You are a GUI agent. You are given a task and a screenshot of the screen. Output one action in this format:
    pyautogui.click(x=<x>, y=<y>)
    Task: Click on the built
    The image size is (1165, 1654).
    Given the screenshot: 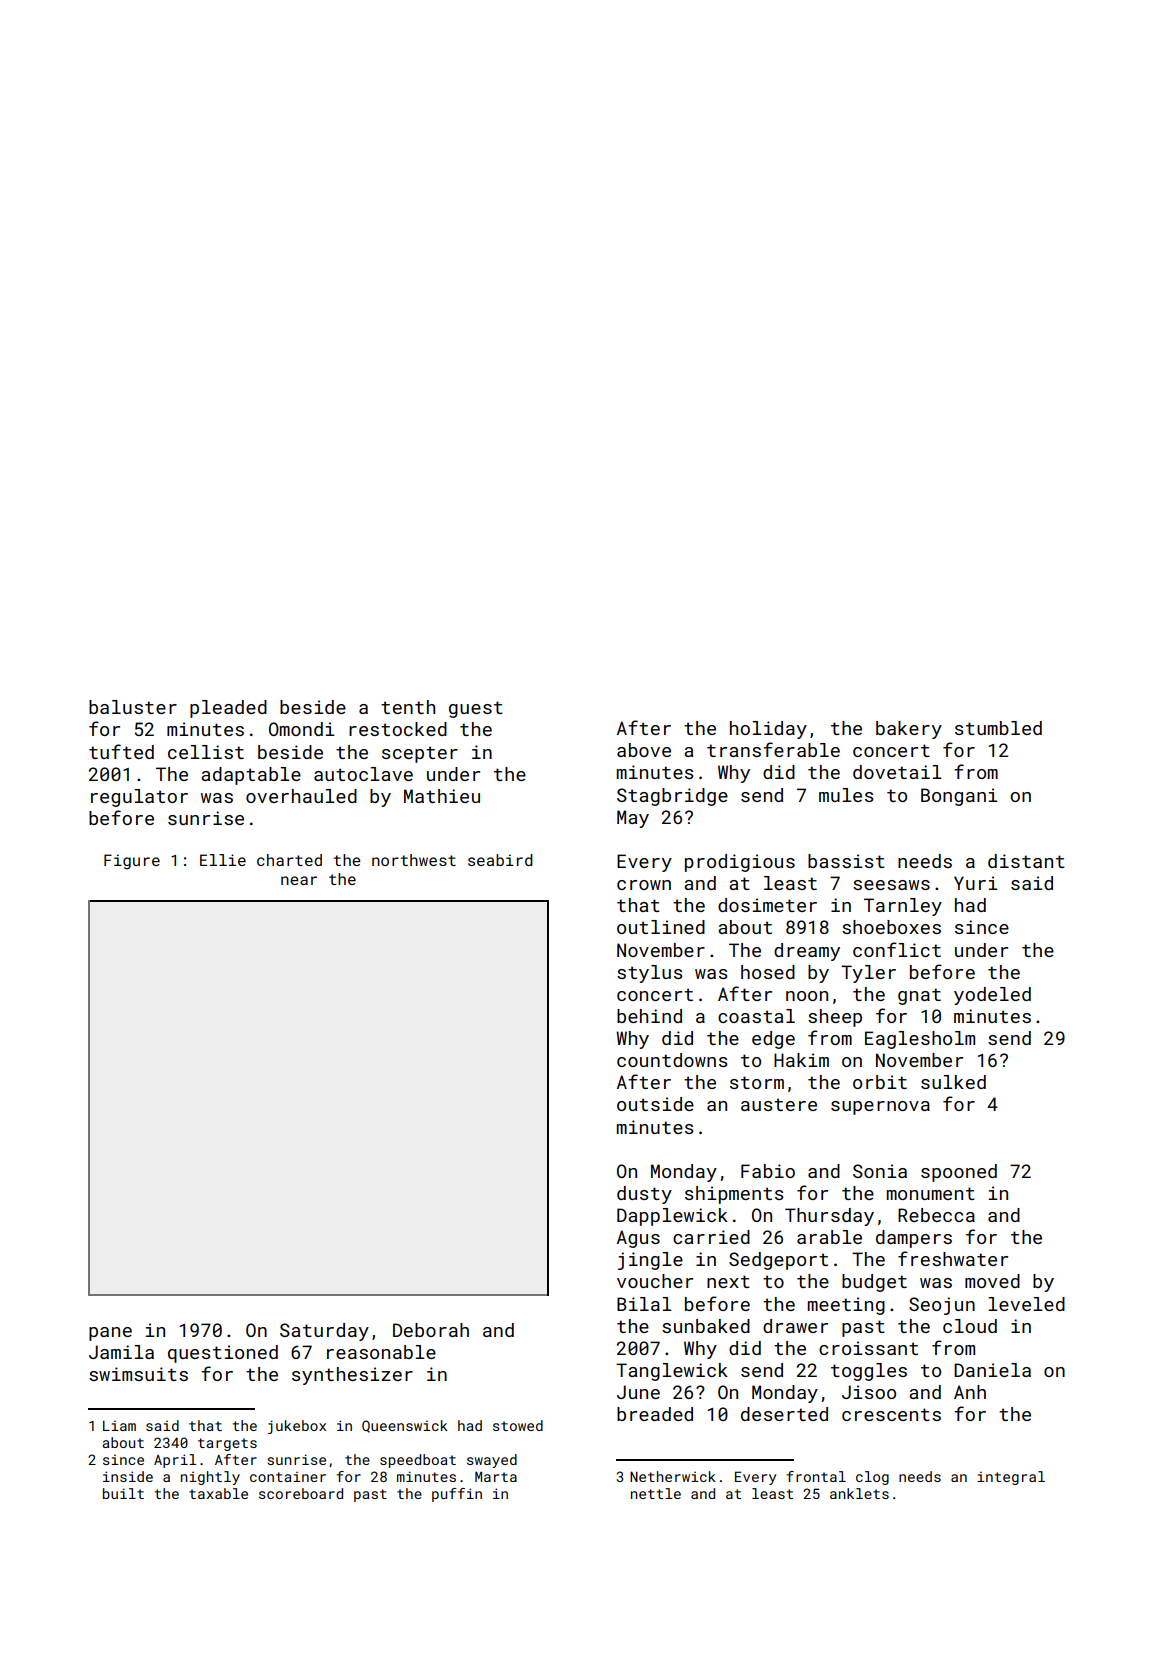 What is the action you would take?
    pyautogui.click(x=123, y=1493)
